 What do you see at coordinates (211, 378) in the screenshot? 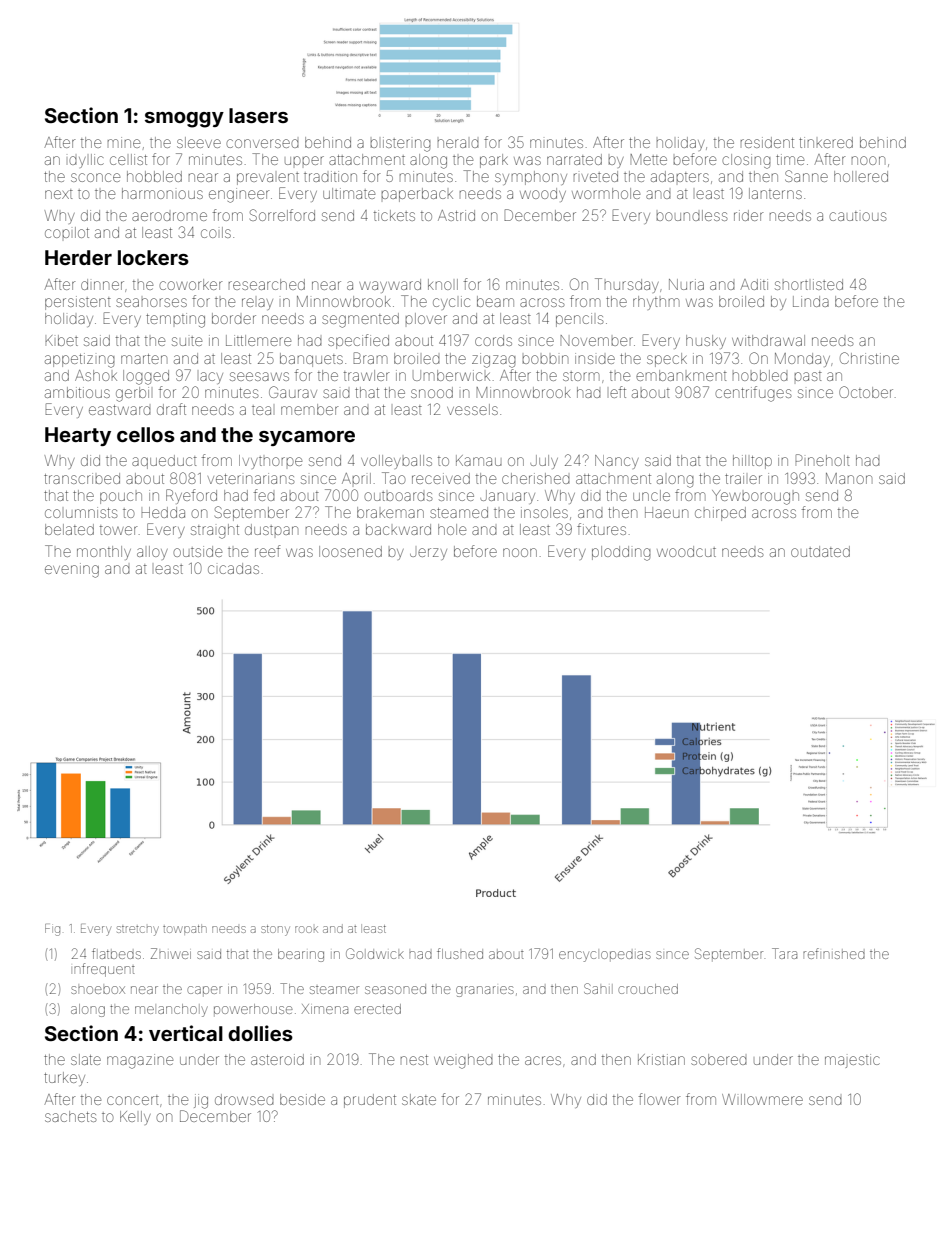
I see `lacy` at bounding box center [211, 378].
